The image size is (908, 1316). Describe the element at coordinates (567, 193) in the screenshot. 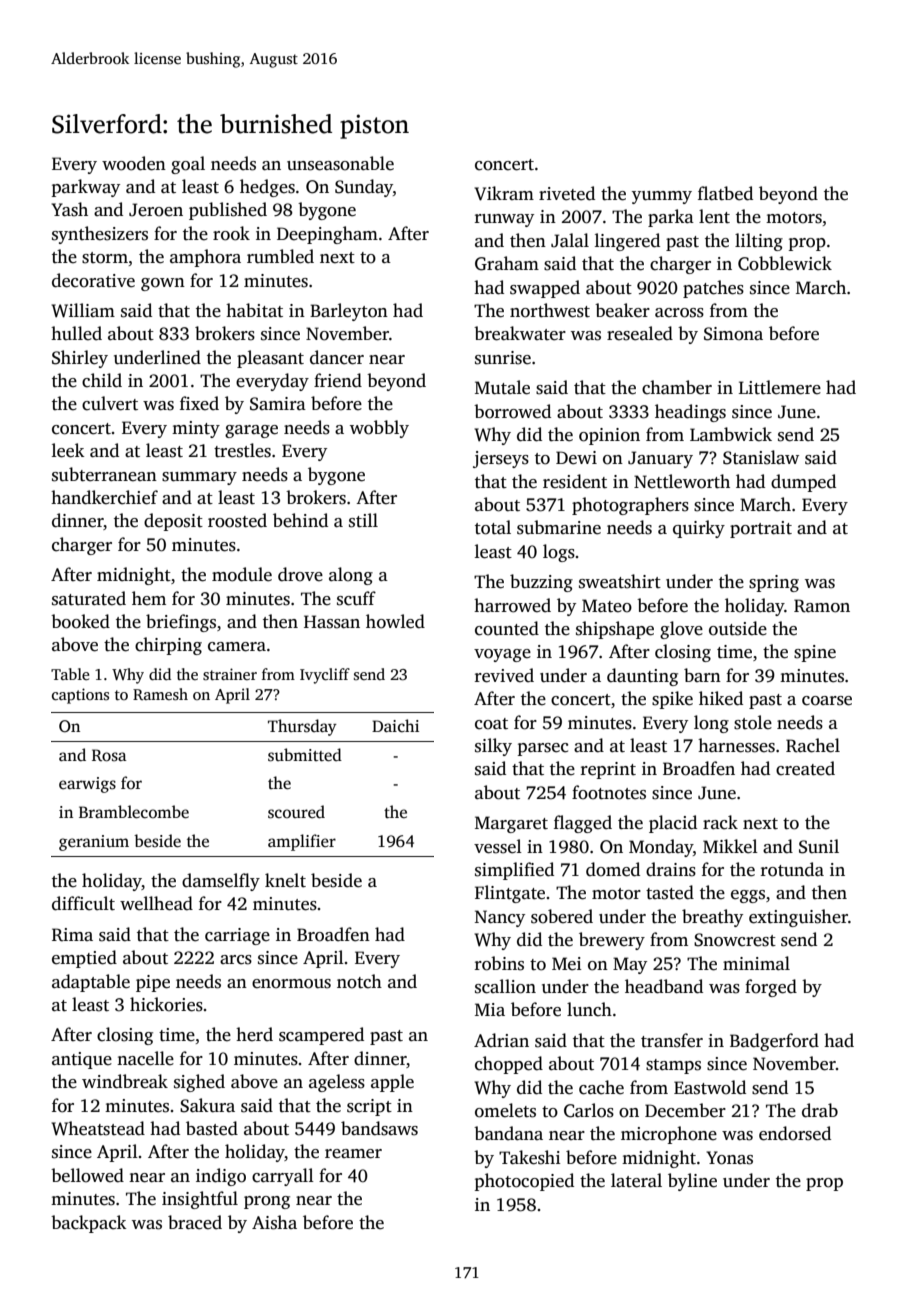

I see `riveted` at that location.
